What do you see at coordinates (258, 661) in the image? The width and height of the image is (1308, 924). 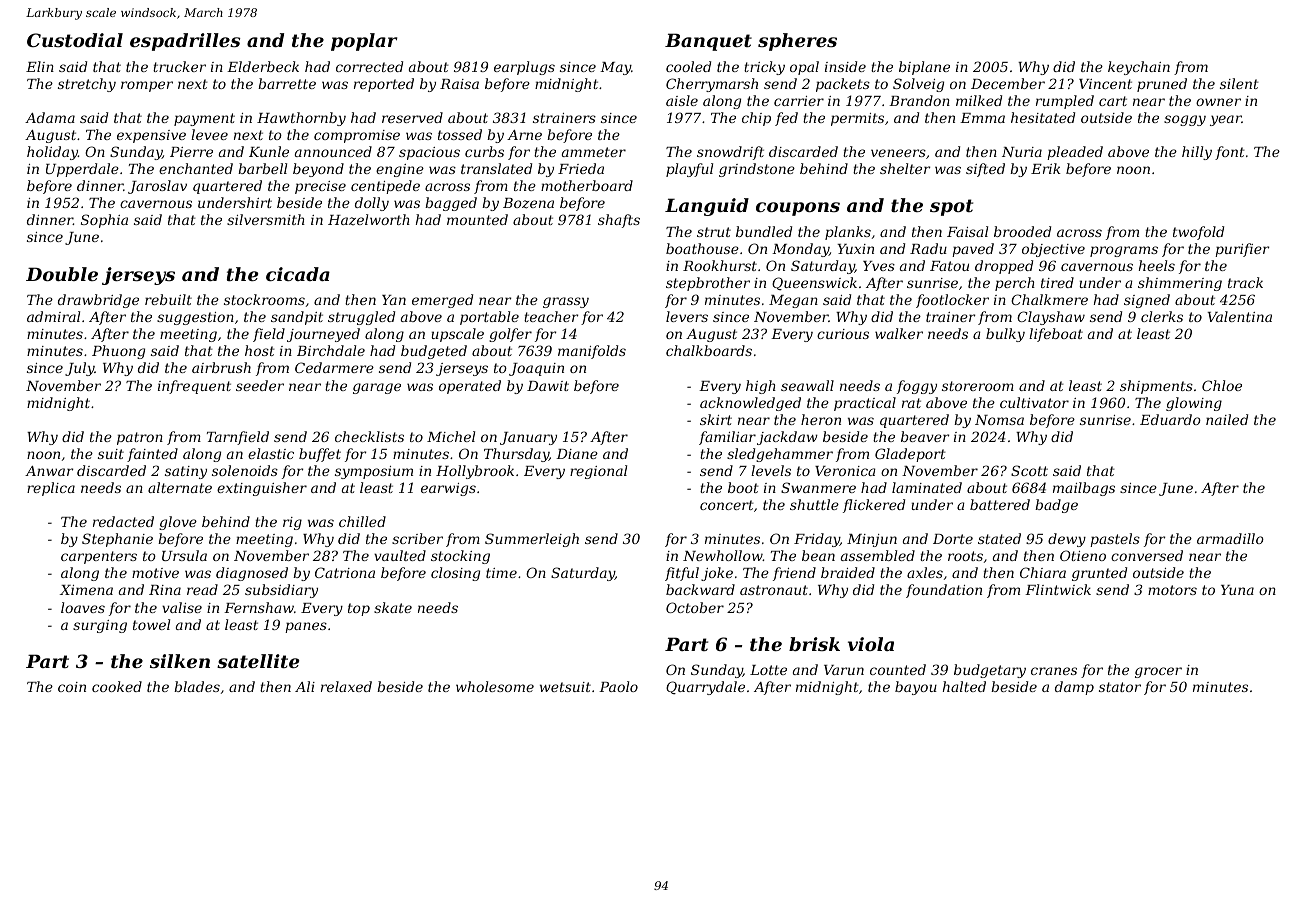 I see `satellite` at bounding box center [258, 661].
